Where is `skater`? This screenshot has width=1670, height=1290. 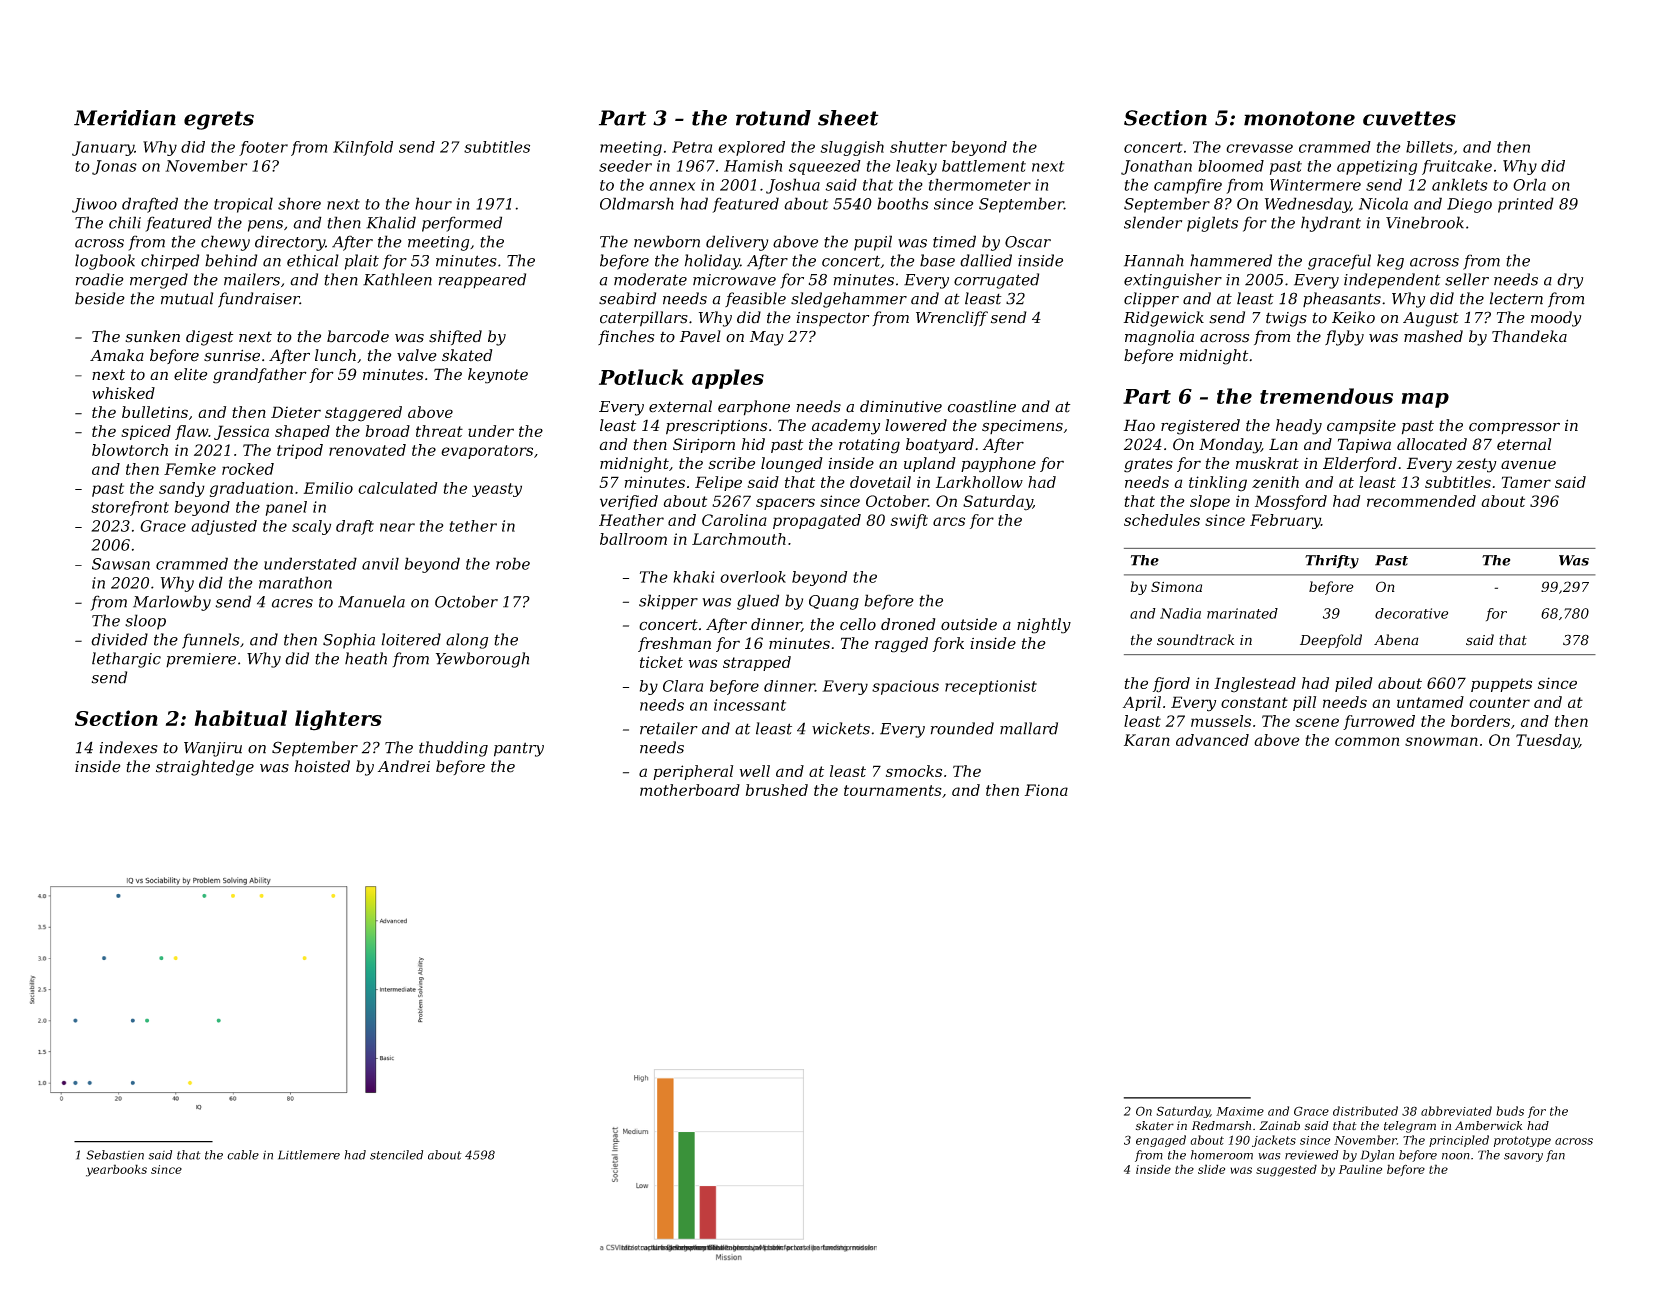 skater is located at coordinates (1155, 1126).
